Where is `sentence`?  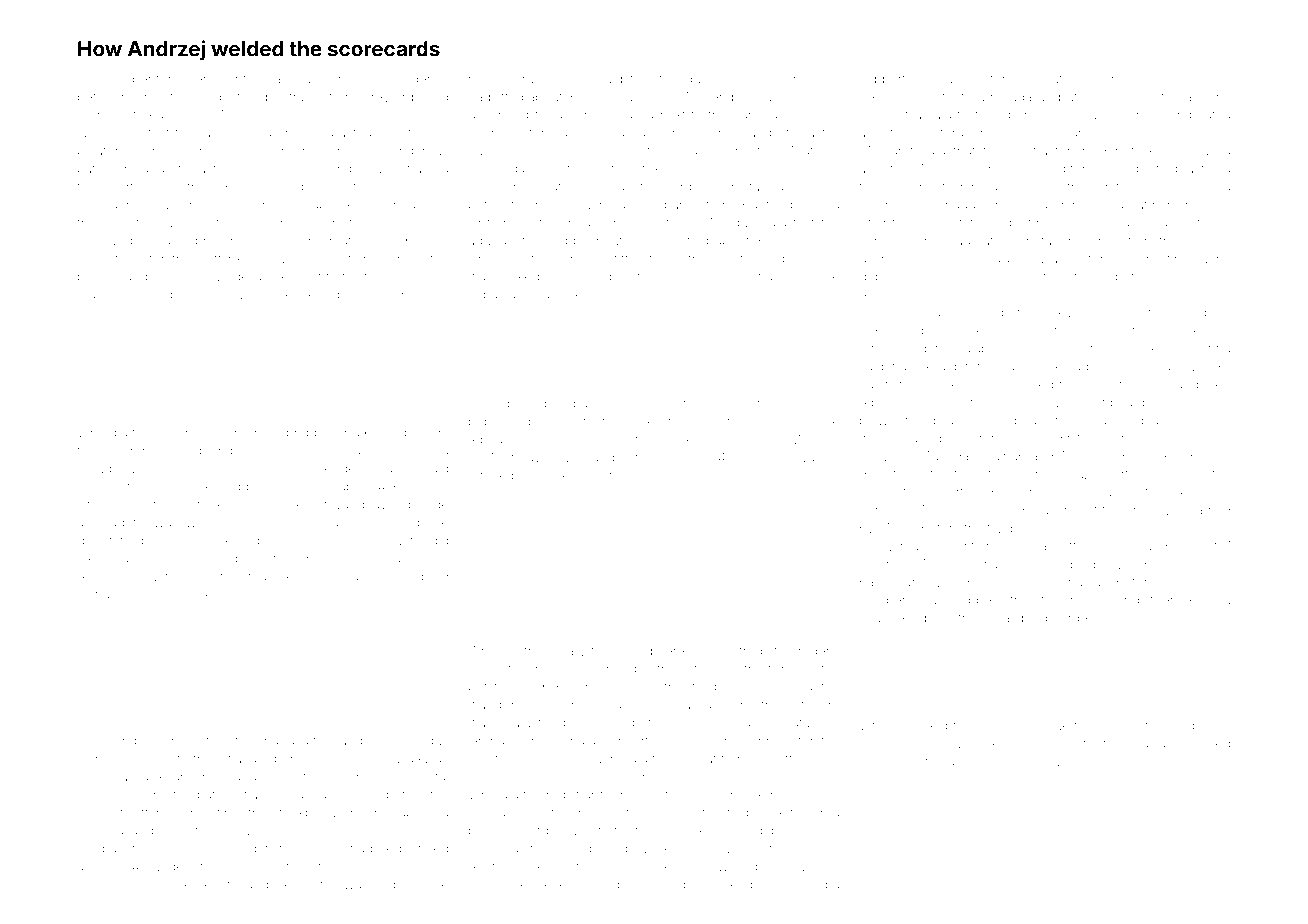 sentence is located at coordinates (934, 277).
